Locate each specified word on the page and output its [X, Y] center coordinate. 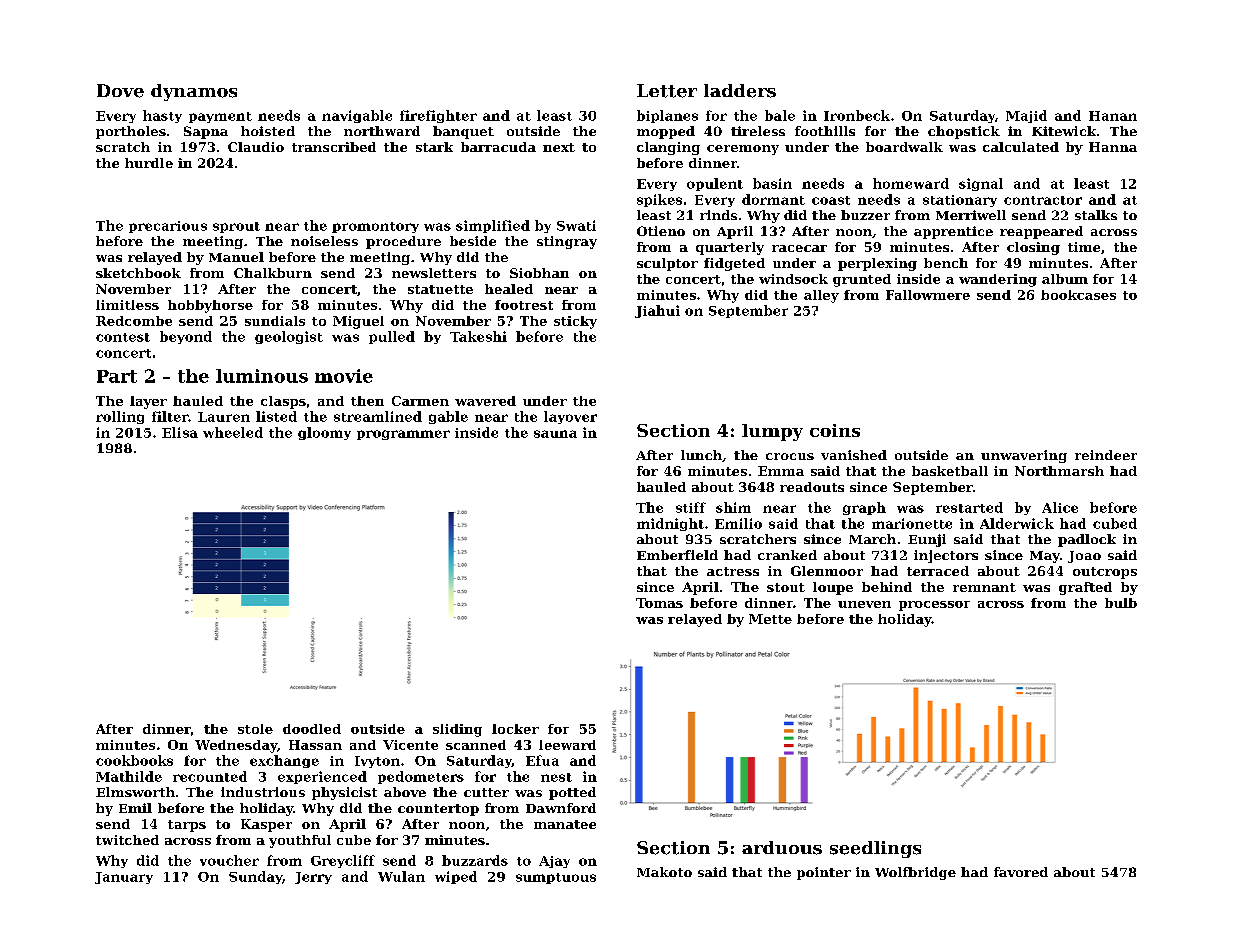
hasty [162, 116]
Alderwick [1017, 523]
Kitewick [1064, 131]
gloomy [324, 433]
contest [123, 337]
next [559, 147]
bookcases [1078, 295]
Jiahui [657, 311]
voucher [229, 860]
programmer [403, 435]
